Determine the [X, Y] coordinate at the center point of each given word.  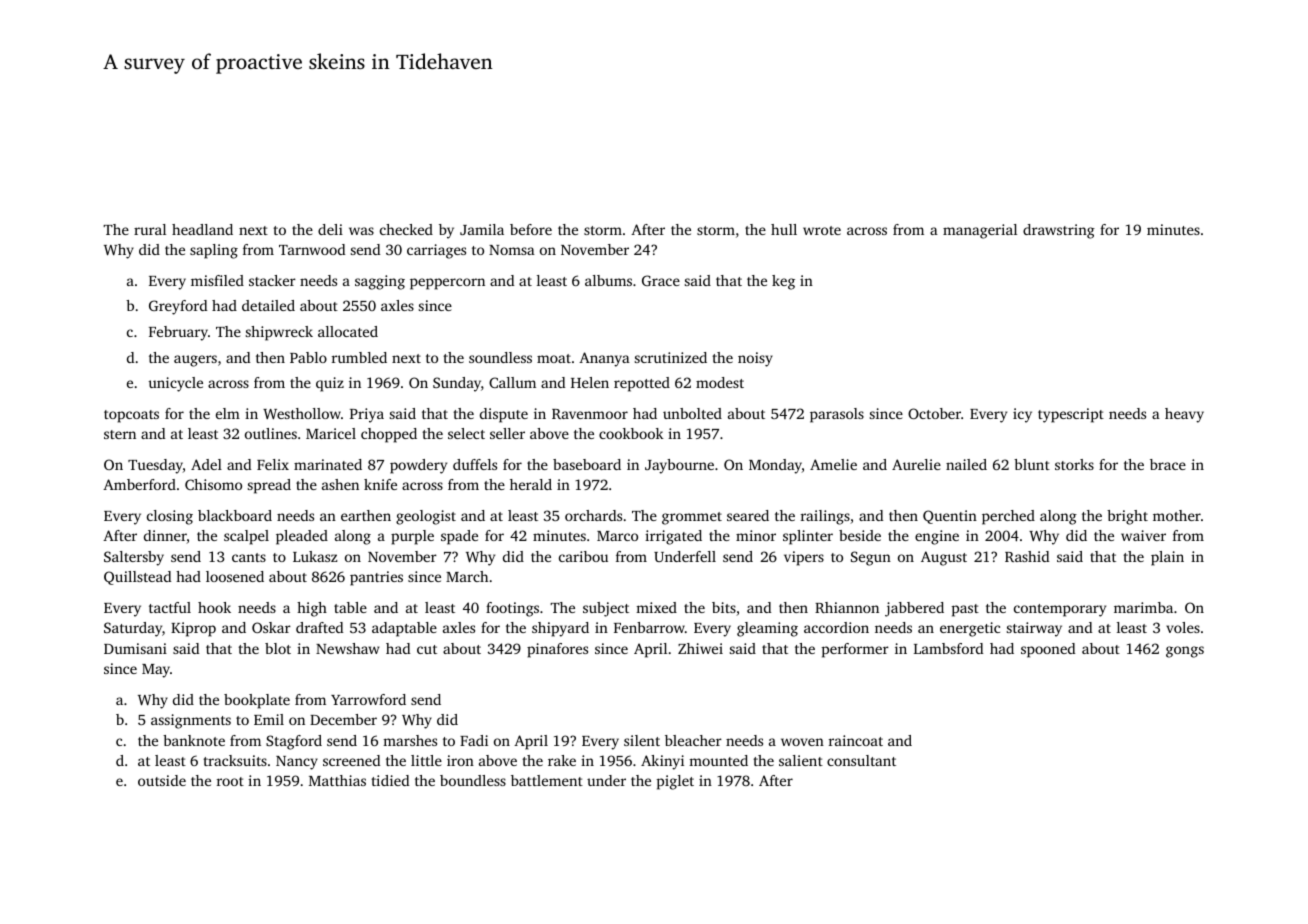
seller [507, 433]
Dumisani [135, 648]
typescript [1071, 415]
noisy [755, 359]
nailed [966, 464]
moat [554, 358]
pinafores [557, 650]
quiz [330, 384]
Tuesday [155, 466]
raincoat [856, 740]
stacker [272, 280]
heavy [1184, 415]
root [230, 781]
